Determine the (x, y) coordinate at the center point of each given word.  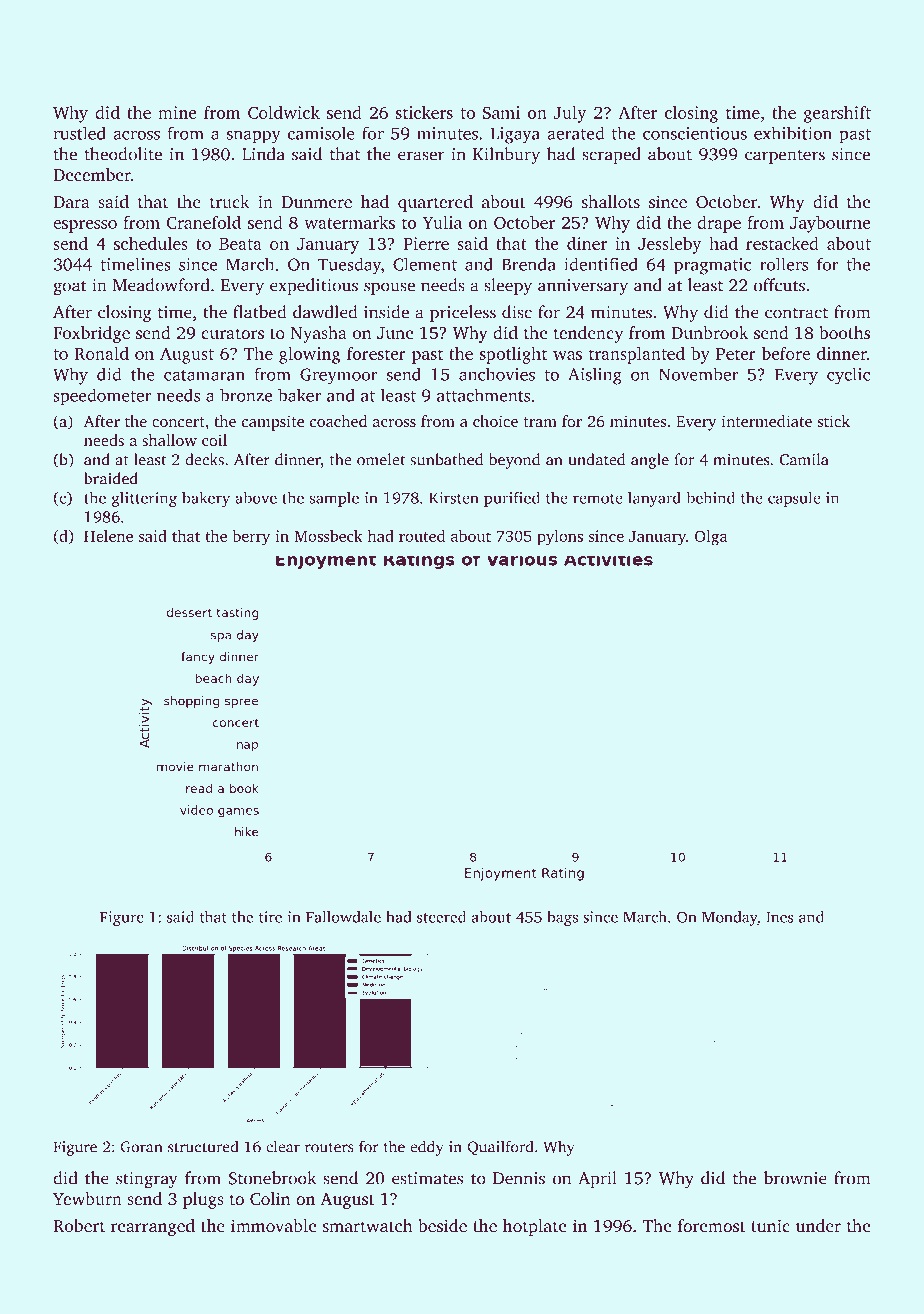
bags (562, 918)
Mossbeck (328, 536)
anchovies (497, 374)
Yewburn (87, 1198)
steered (441, 917)
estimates (427, 1178)
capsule (794, 499)
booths (844, 332)
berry (251, 538)
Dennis (519, 1178)
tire (270, 917)
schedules (151, 243)
